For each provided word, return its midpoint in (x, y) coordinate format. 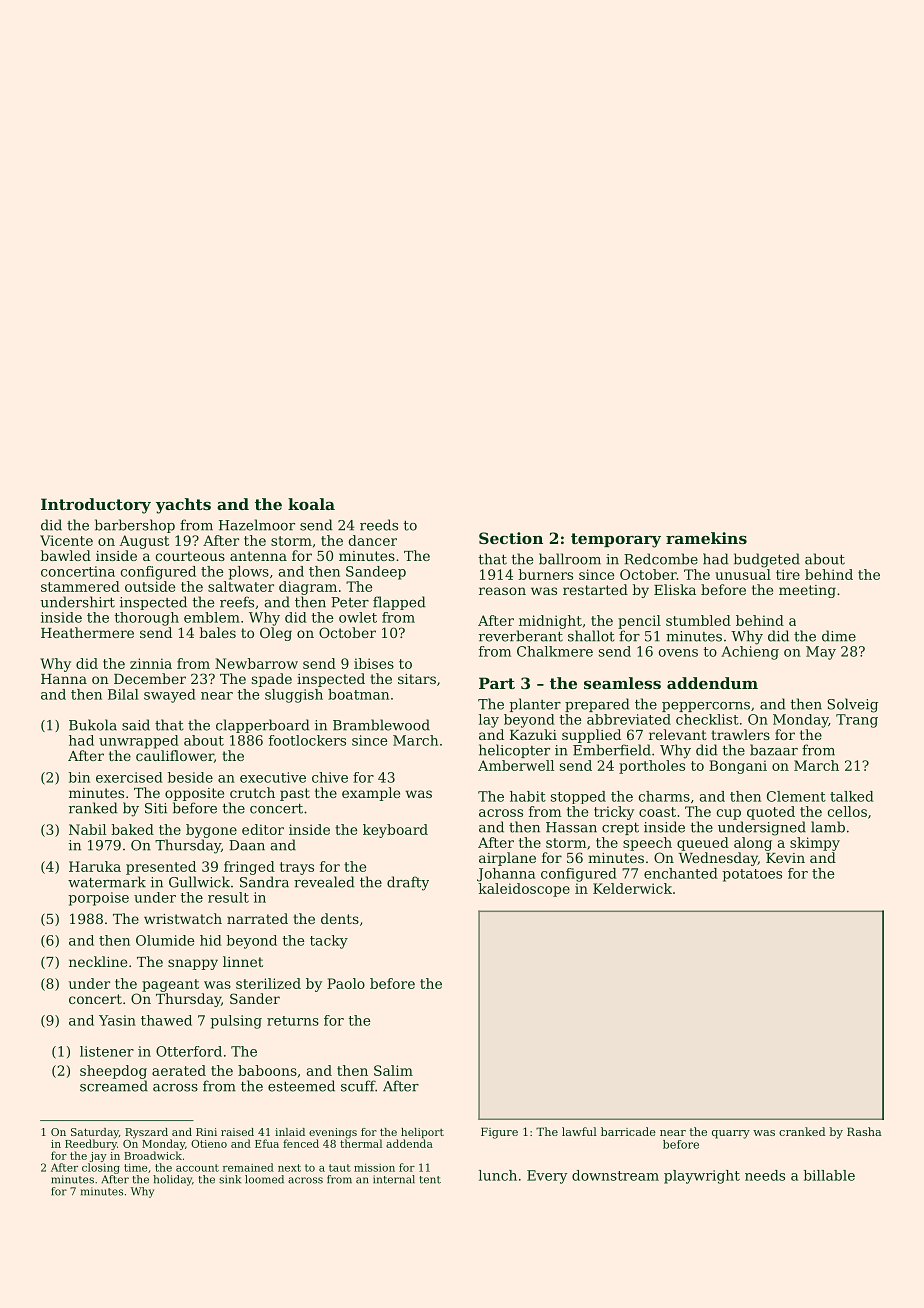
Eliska (675, 589)
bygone (211, 831)
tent (430, 1180)
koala (311, 504)
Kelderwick (632, 888)
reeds (379, 525)
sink (230, 1179)
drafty (408, 883)
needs (765, 1175)
